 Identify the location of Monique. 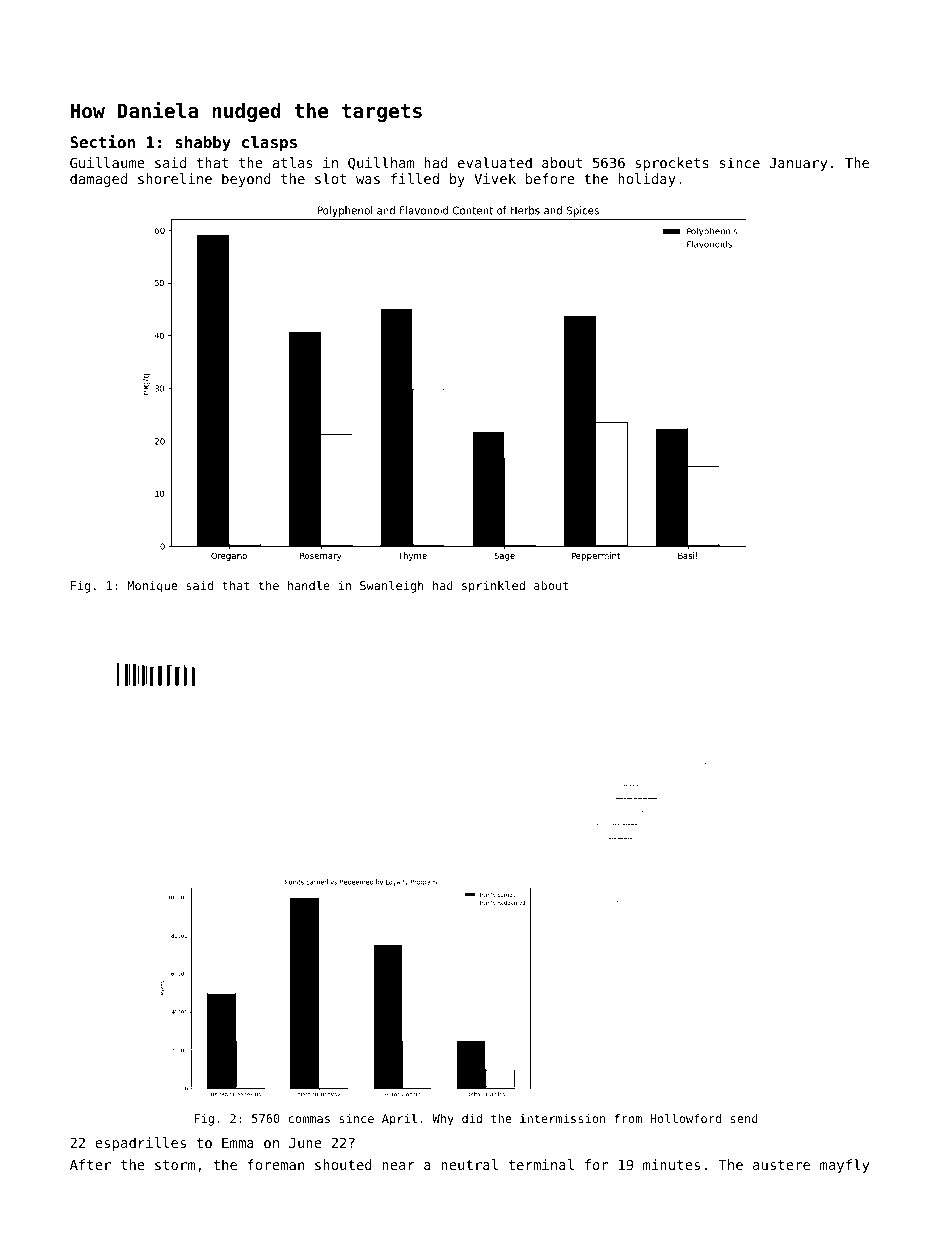
(152, 587).
